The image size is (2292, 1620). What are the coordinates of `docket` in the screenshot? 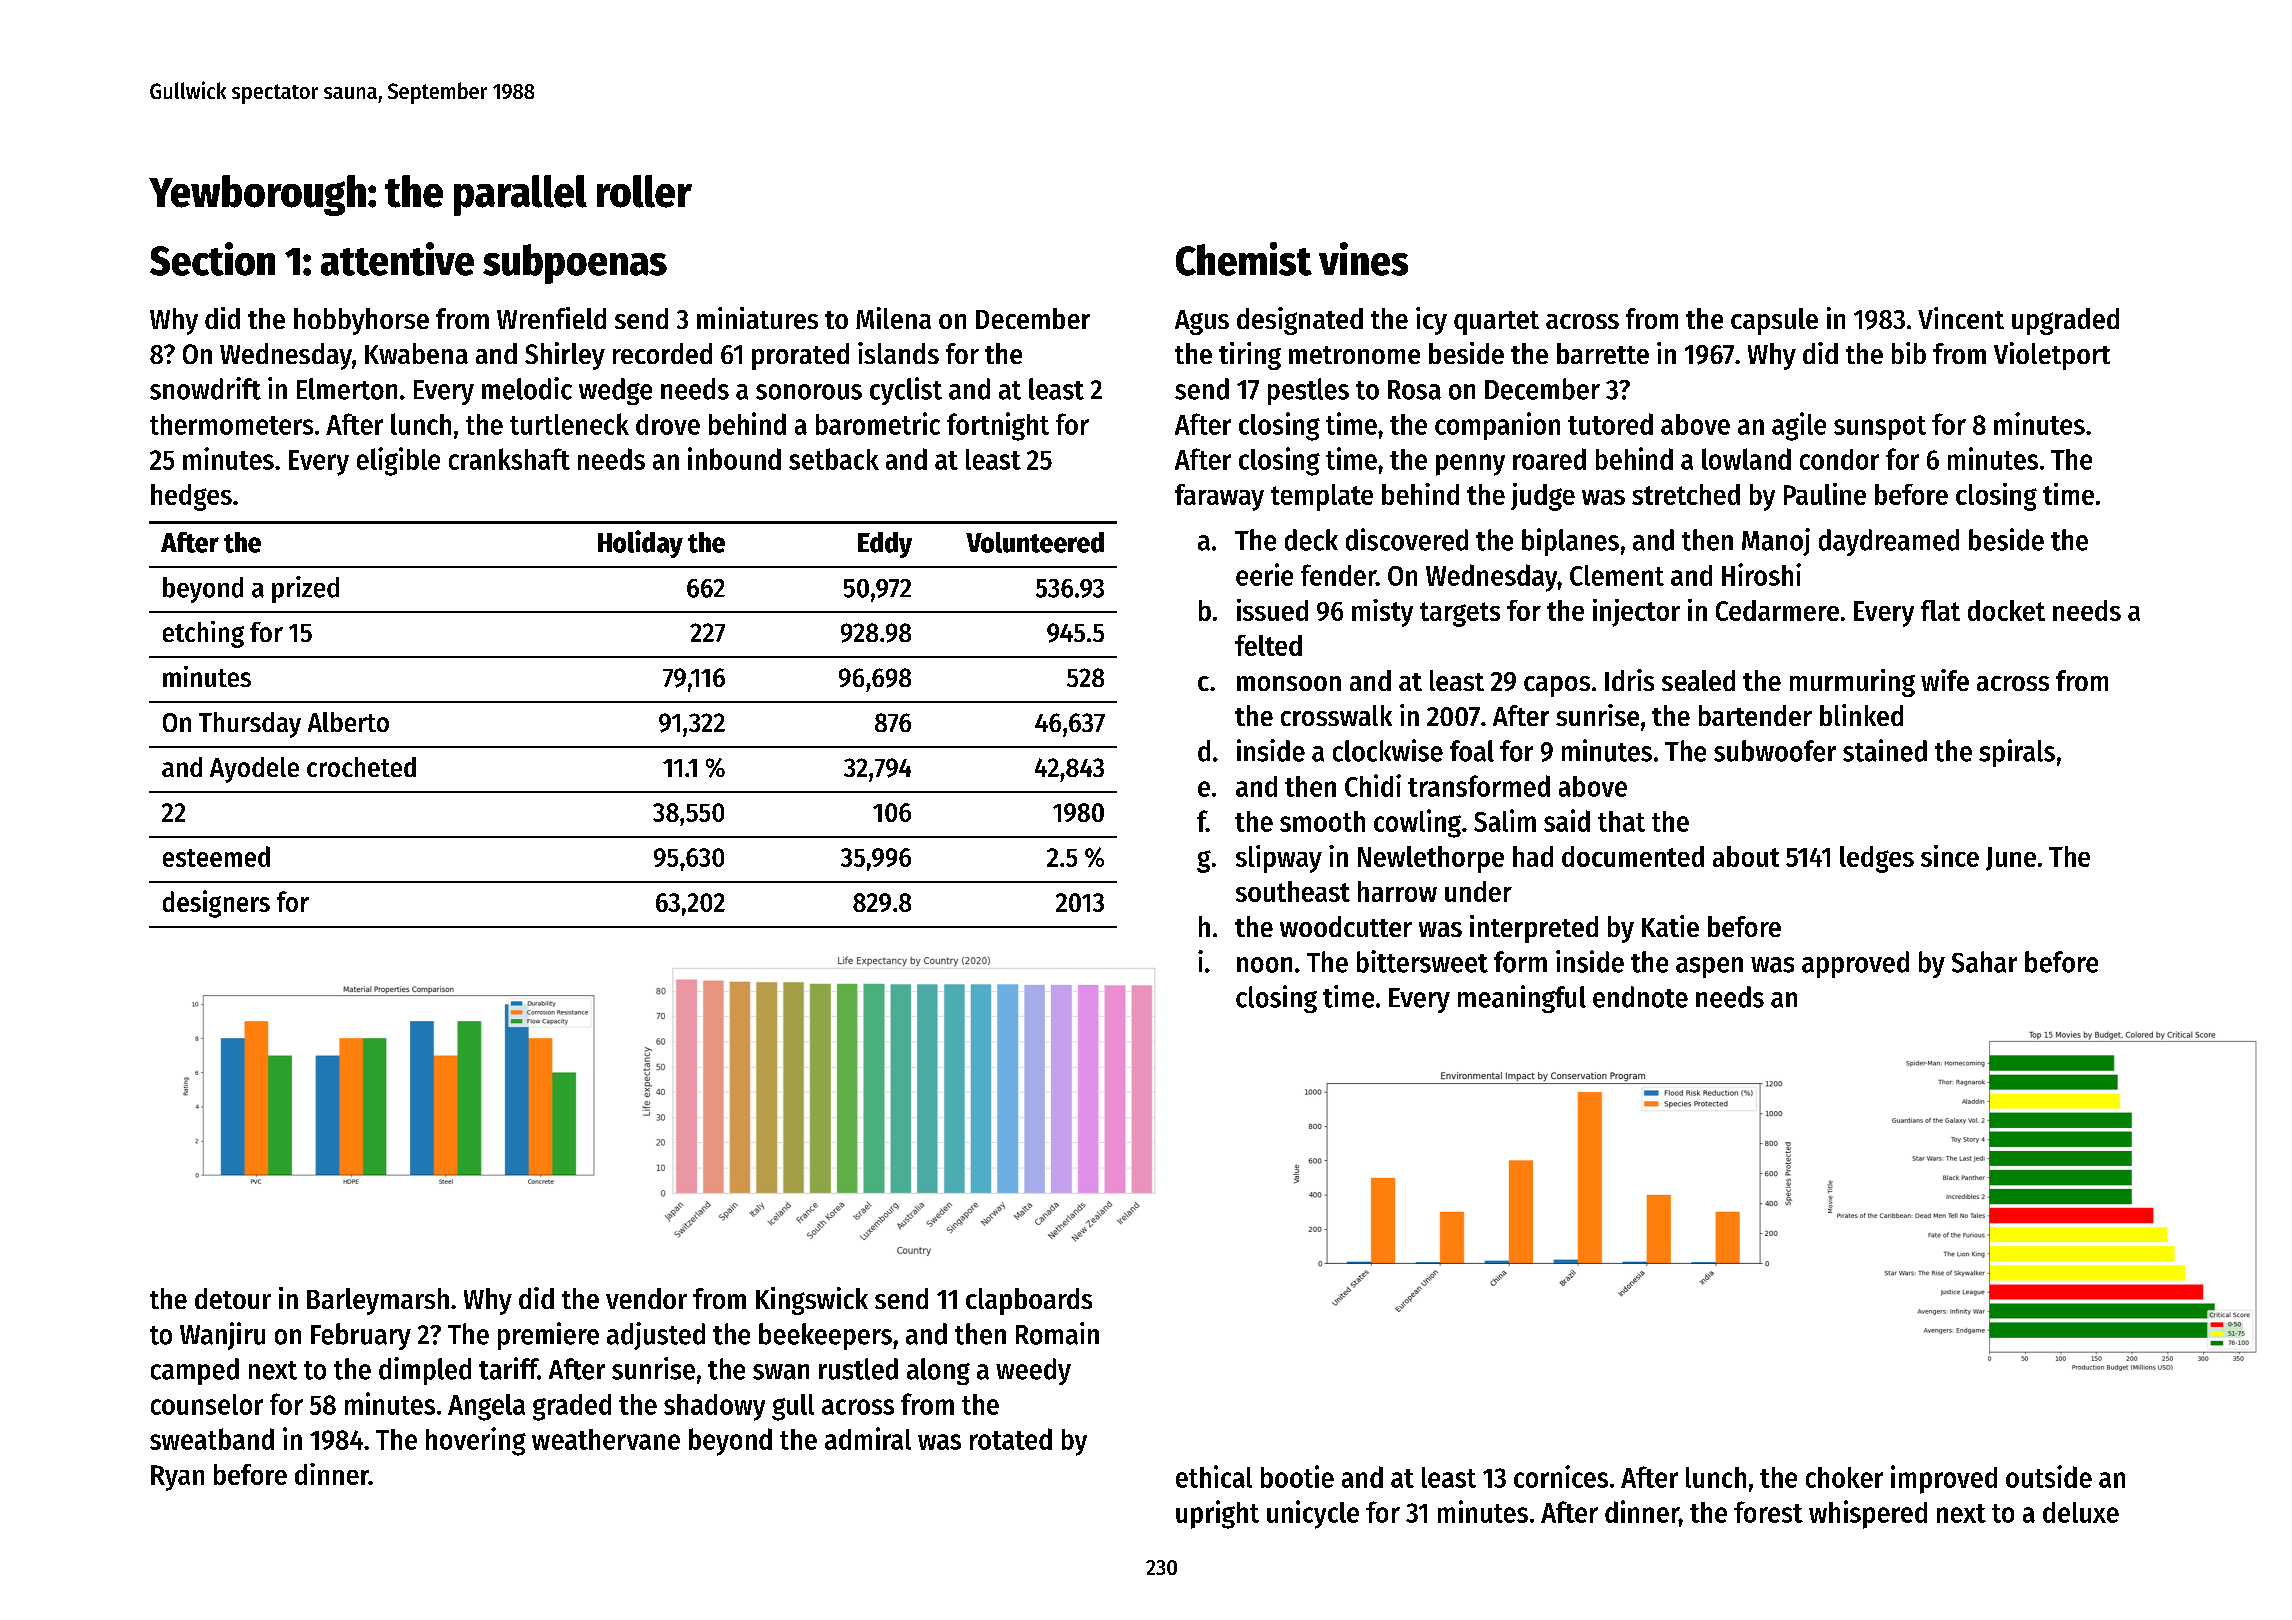 It's located at (2006, 610).
